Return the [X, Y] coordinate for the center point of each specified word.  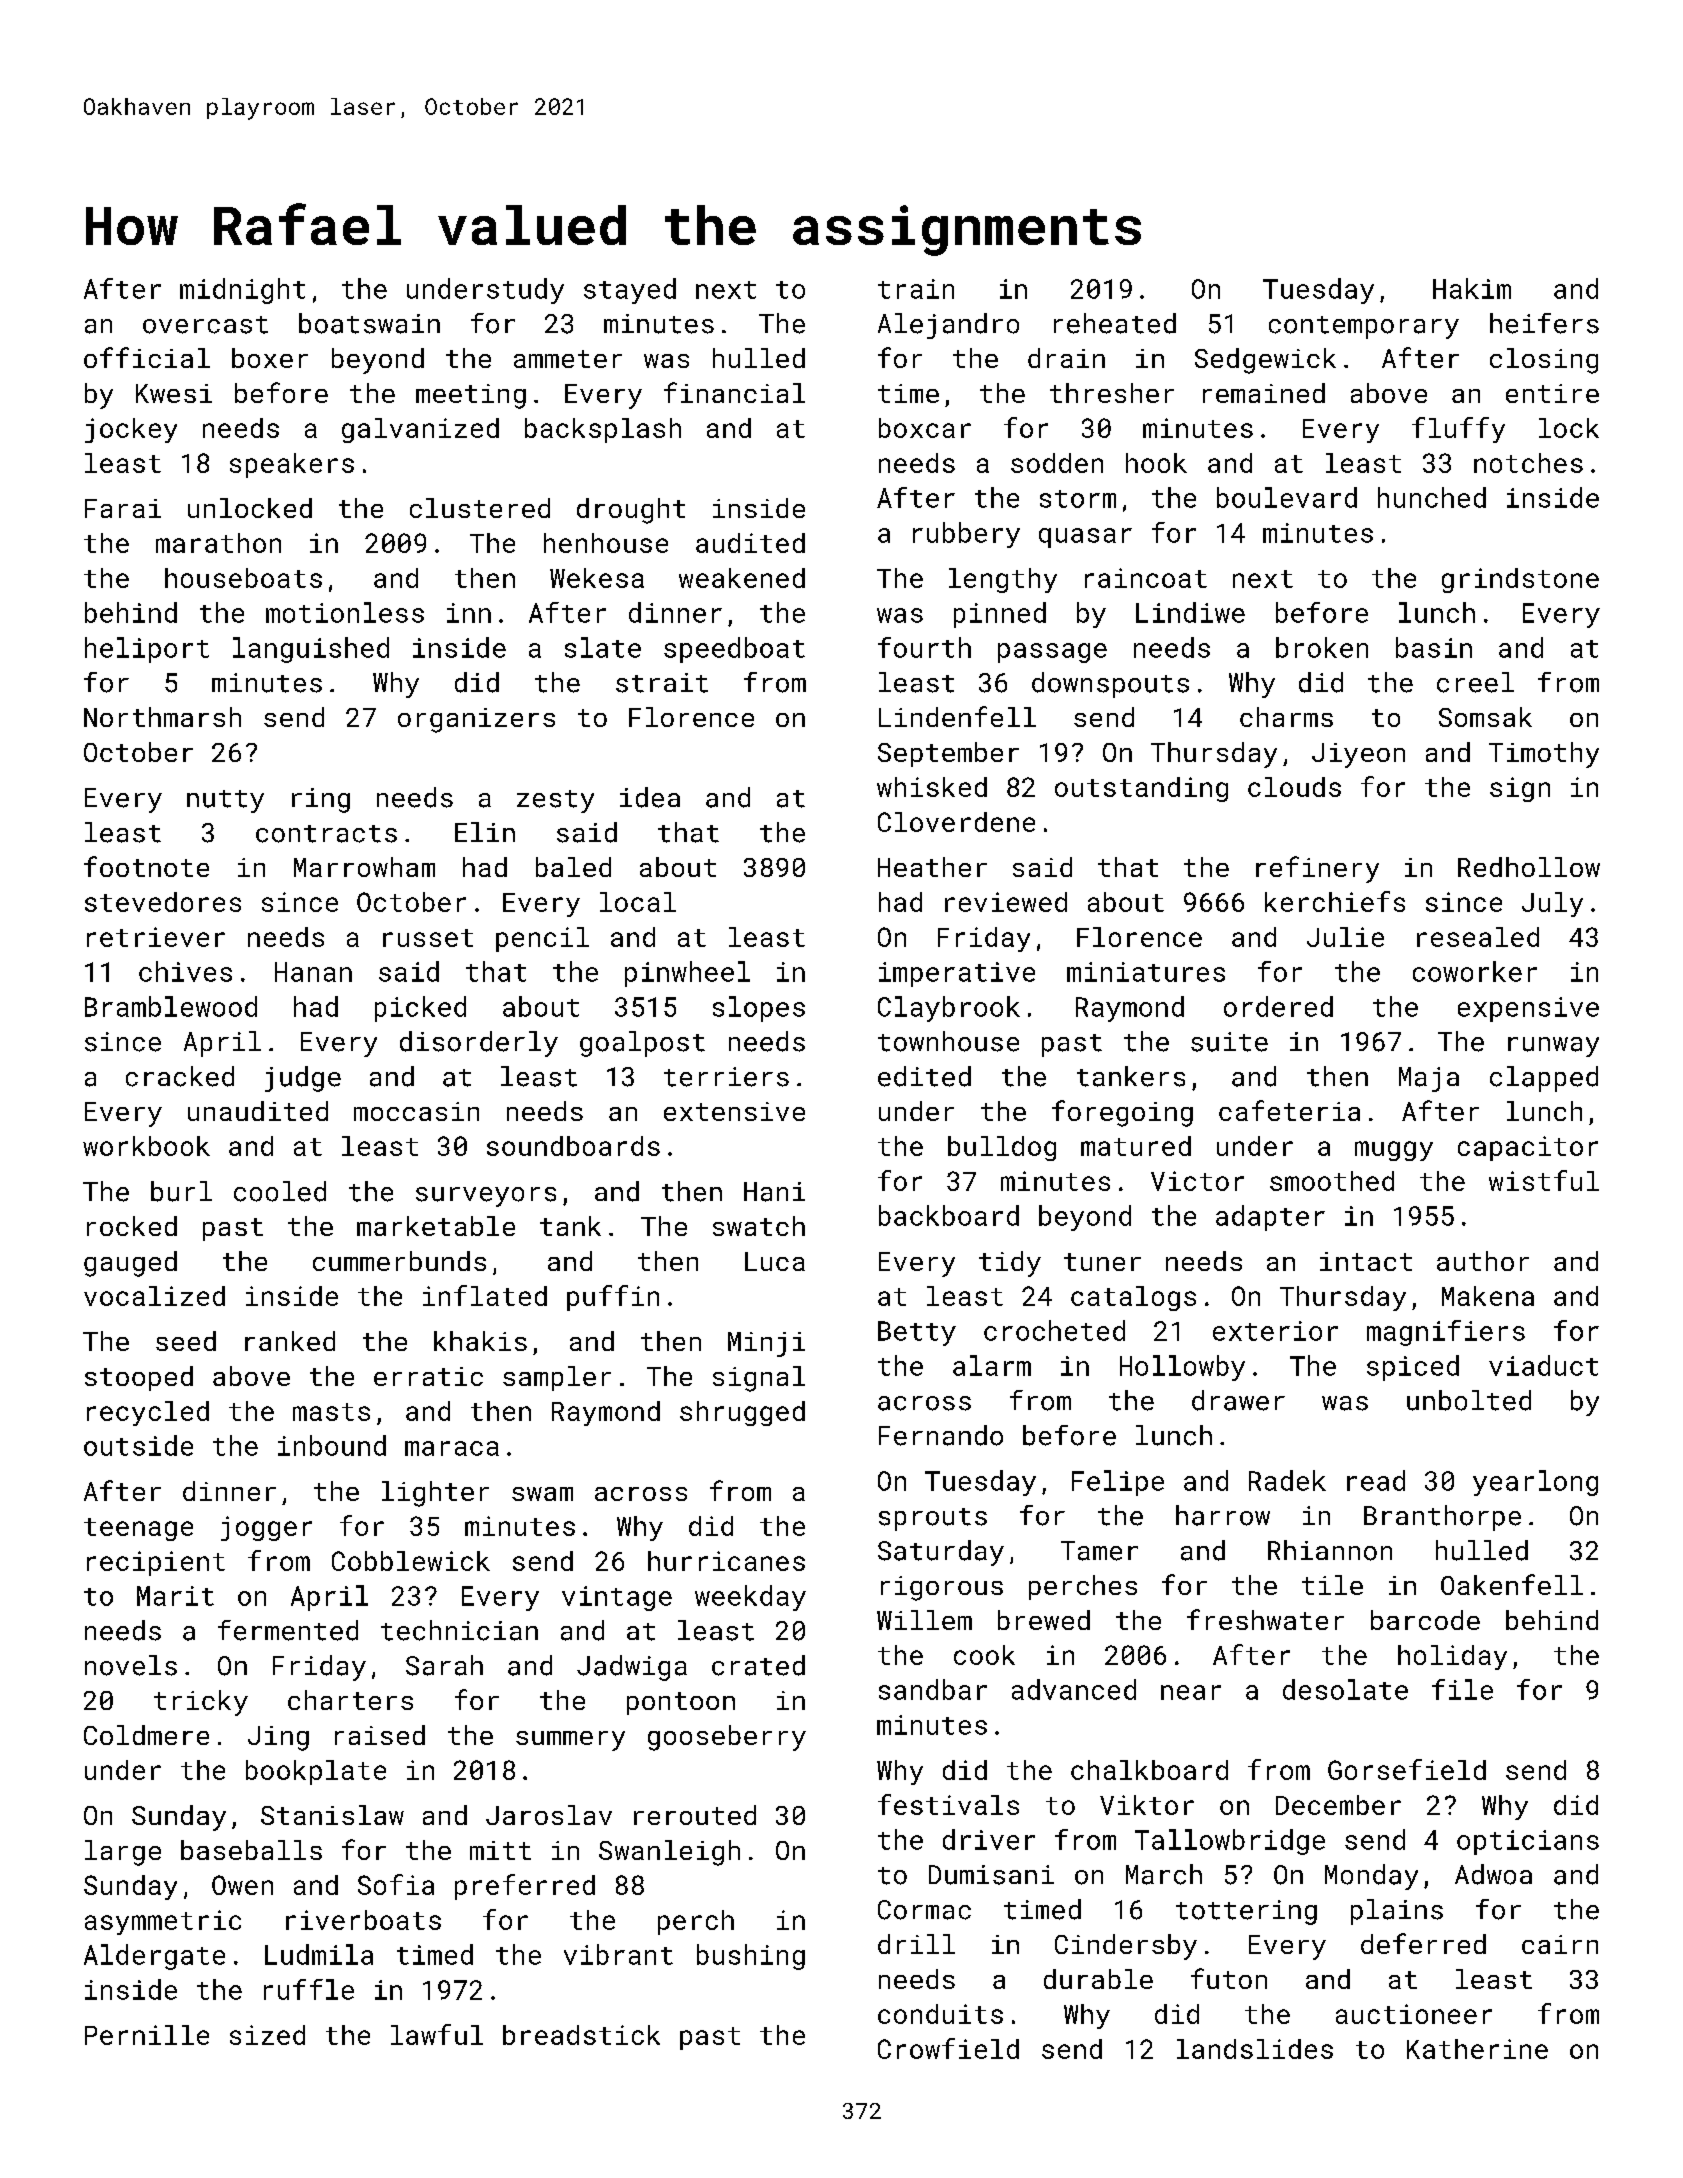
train [916, 289]
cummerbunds [399, 1261]
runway [1553, 1047]
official [147, 357]
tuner [1102, 1262]
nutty [225, 801]
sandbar [933, 1689]
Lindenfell [957, 716]
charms [1286, 717]
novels [131, 1665]
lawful [437, 2034]
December [1338, 1805]
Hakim [1472, 288]
